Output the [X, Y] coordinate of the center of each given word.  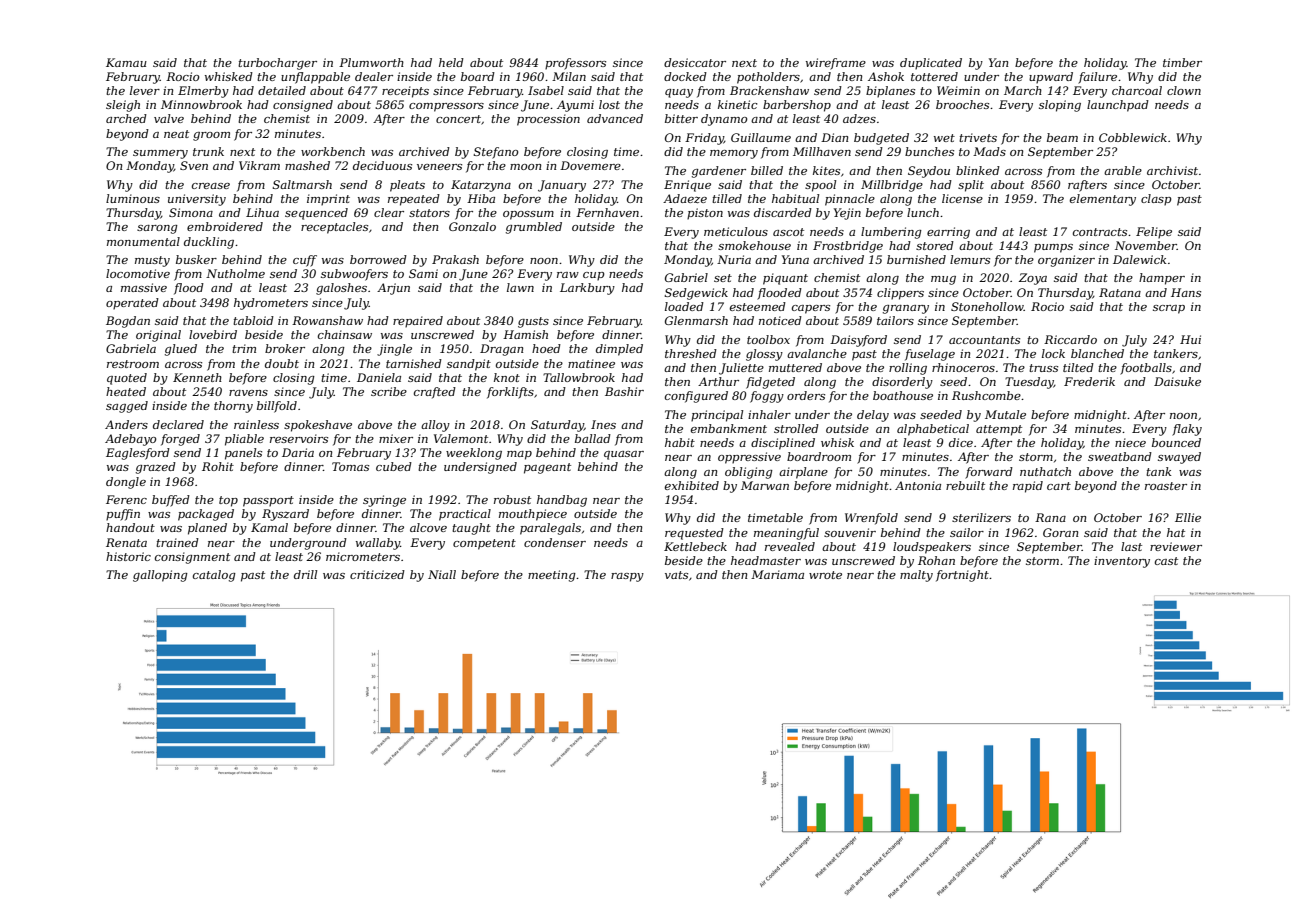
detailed [282, 90]
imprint [328, 200]
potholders [768, 78]
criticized [377, 574]
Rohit [218, 466]
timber [1182, 62]
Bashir [624, 391]
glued [181, 350]
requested [694, 534]
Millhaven [822, 151]
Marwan [765, 485]
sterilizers [981, 517]
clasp [1156, 200]
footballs [1146, 369]
